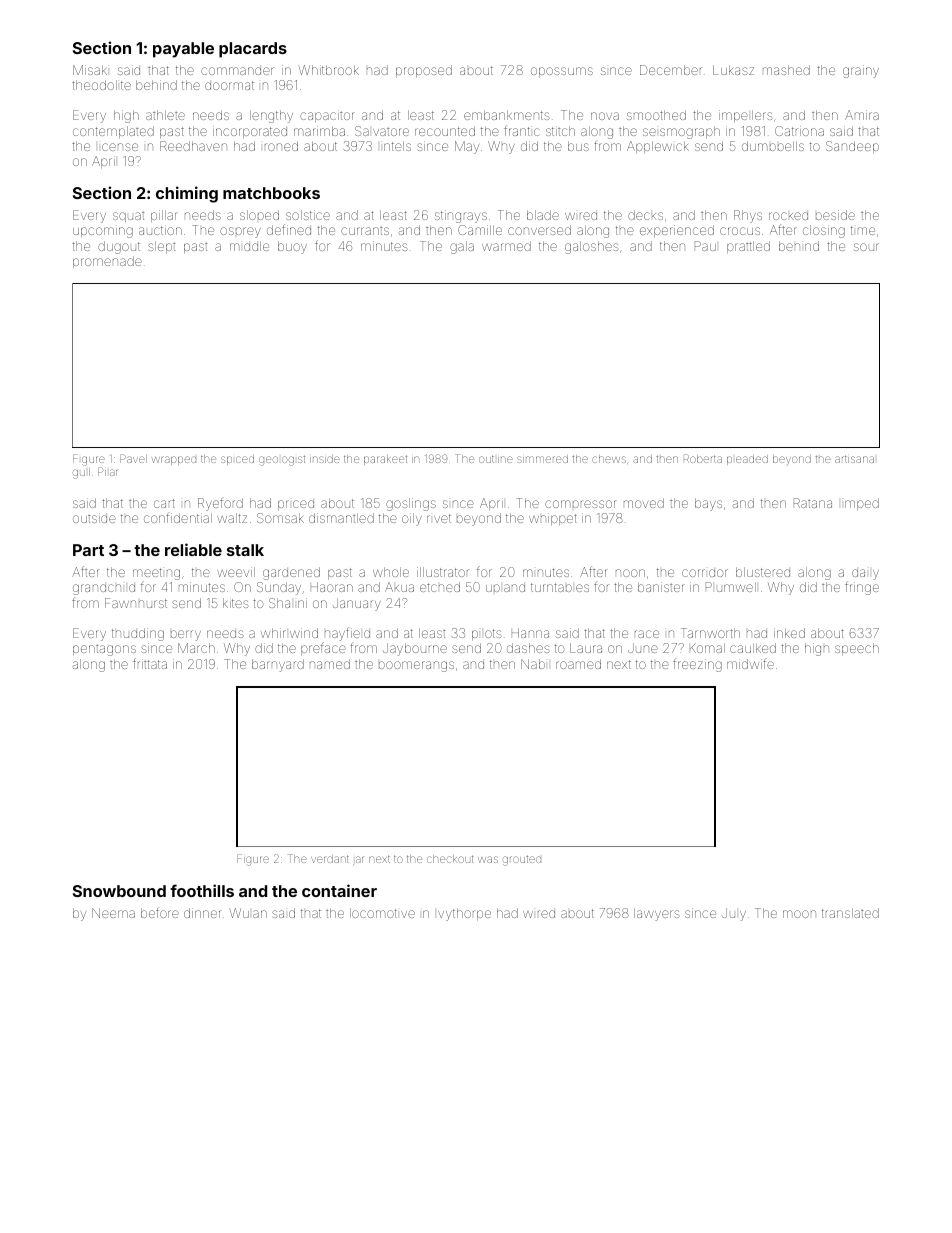 This screenshot has width=952, height=1233. What do you see at coordinates (553, 519) in the screenshot?
I see `whippet` at bounding box center [553, 519].
